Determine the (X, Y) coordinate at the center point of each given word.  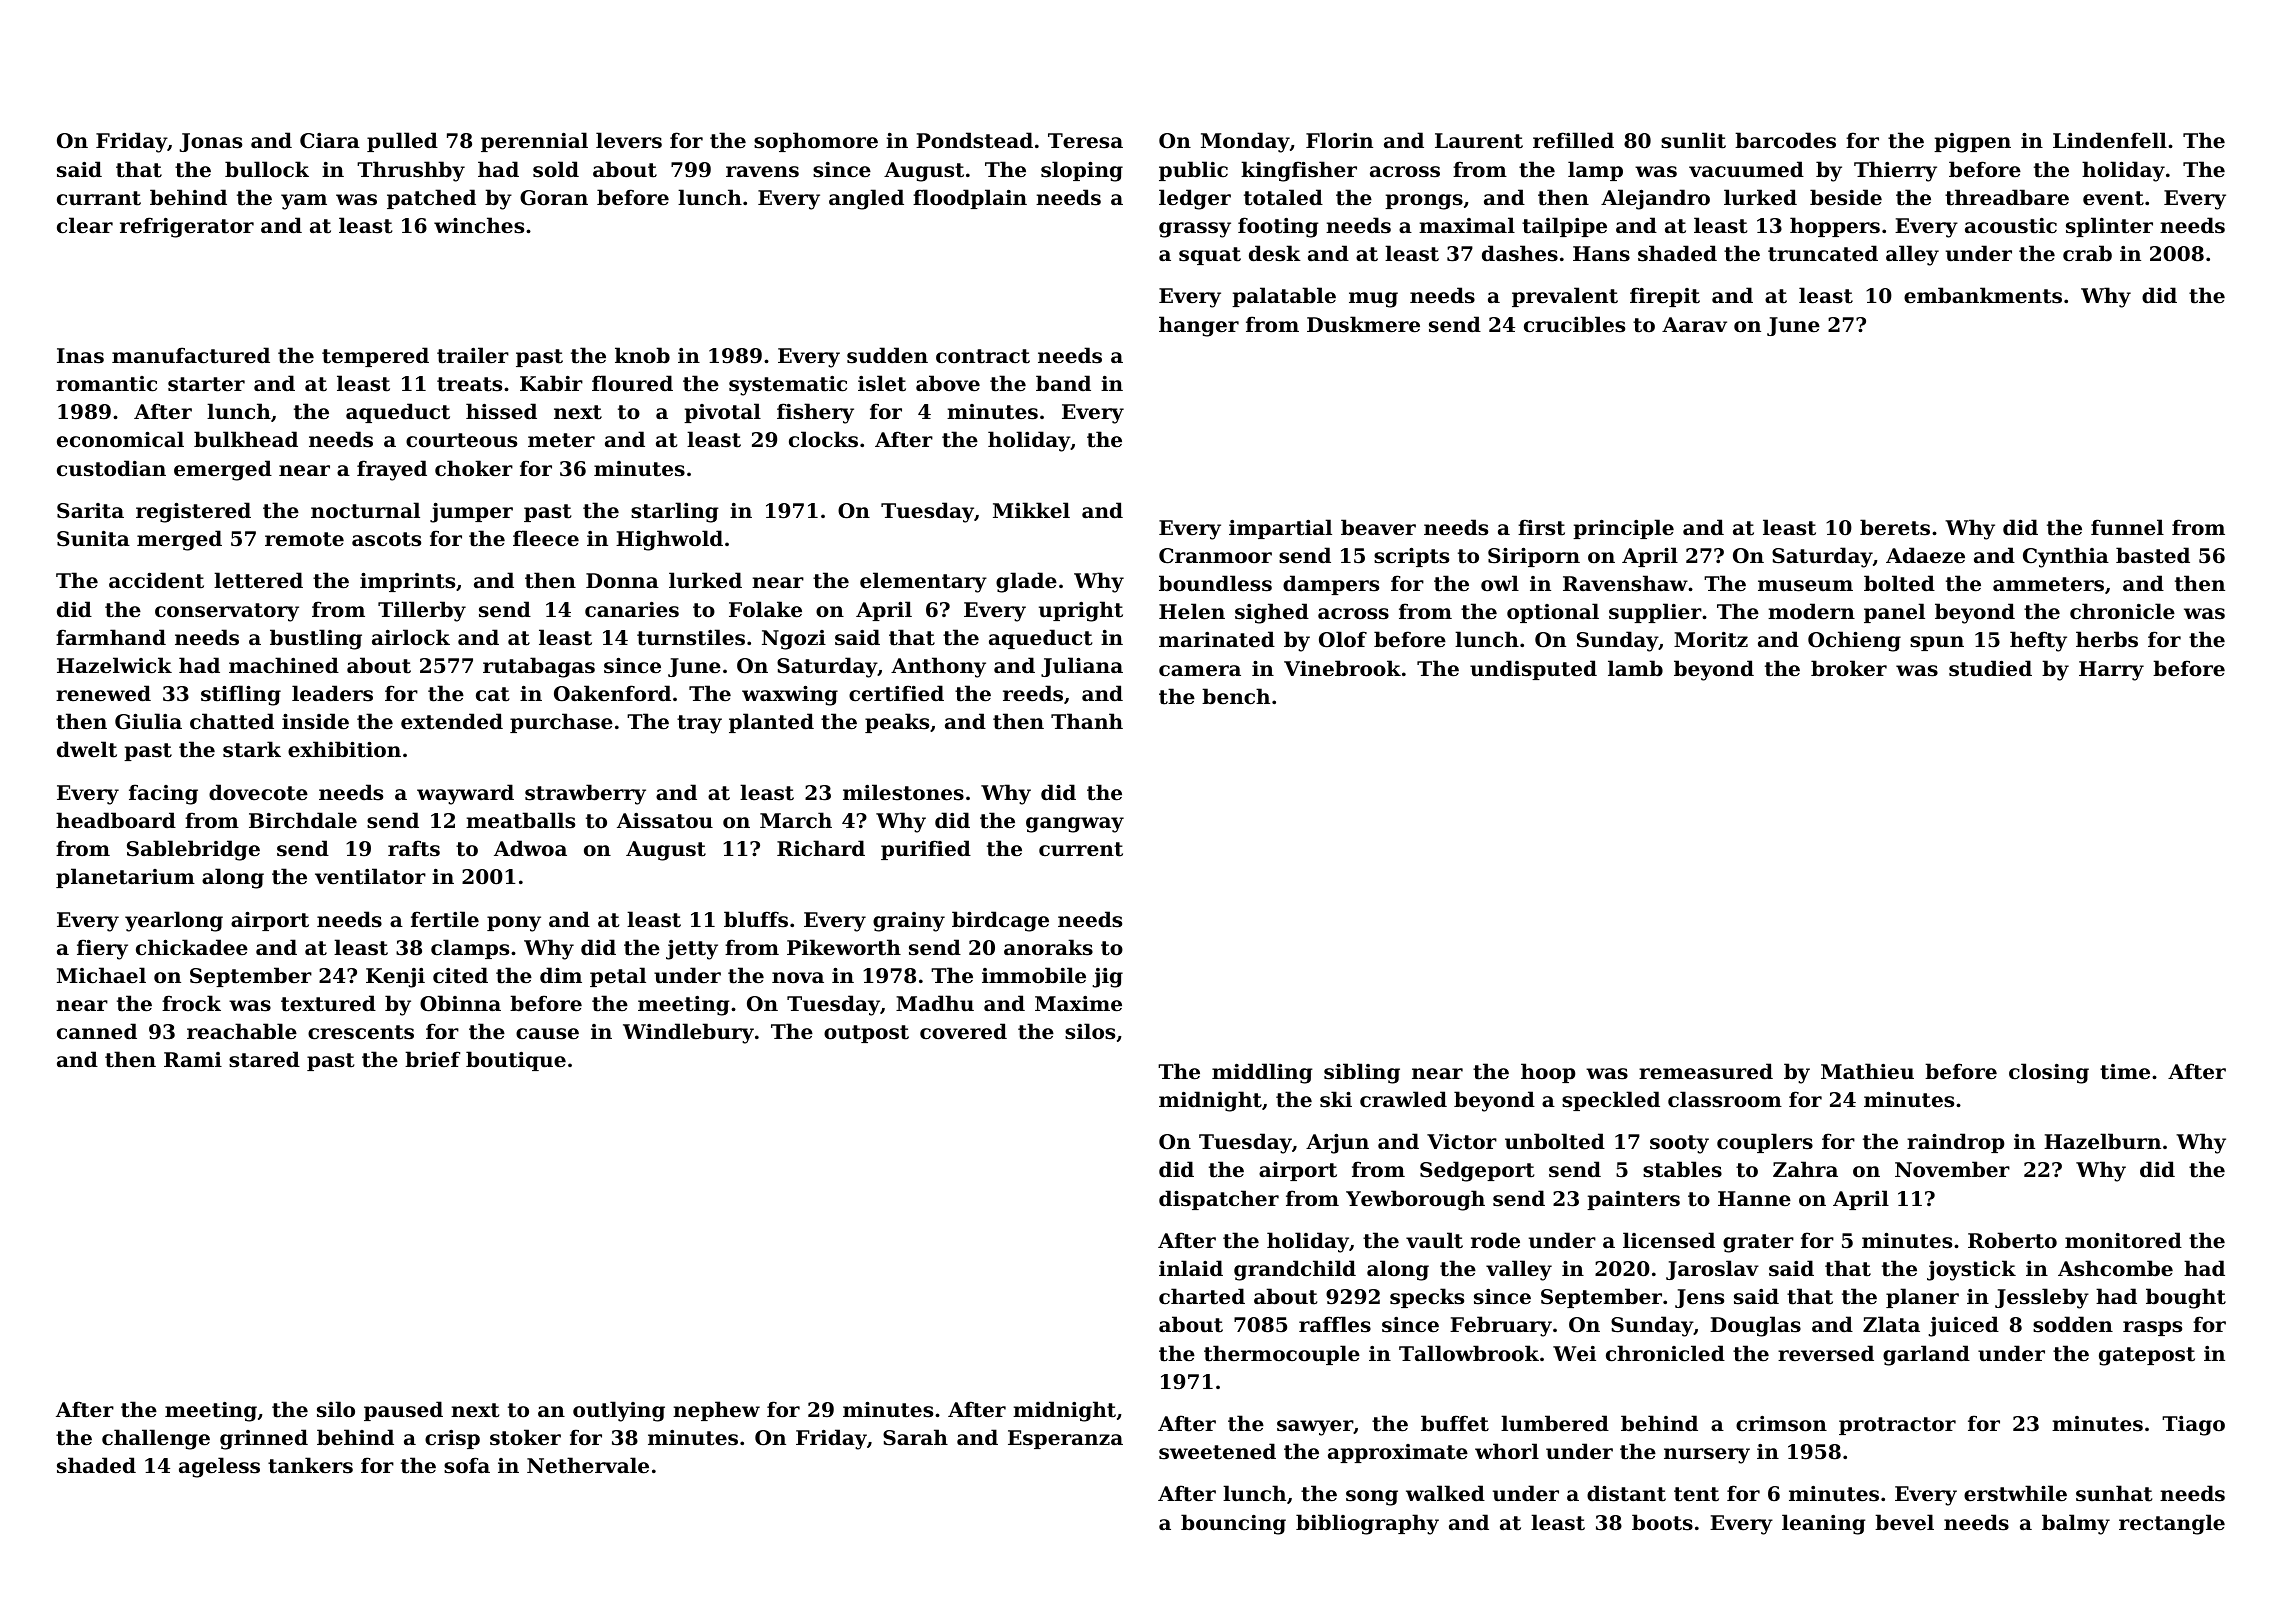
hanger (1199, 326)
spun (1937, 643)
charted (1202, 1296)
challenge (156, 1439)
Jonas (211, 142)
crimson (1781, 1424)
